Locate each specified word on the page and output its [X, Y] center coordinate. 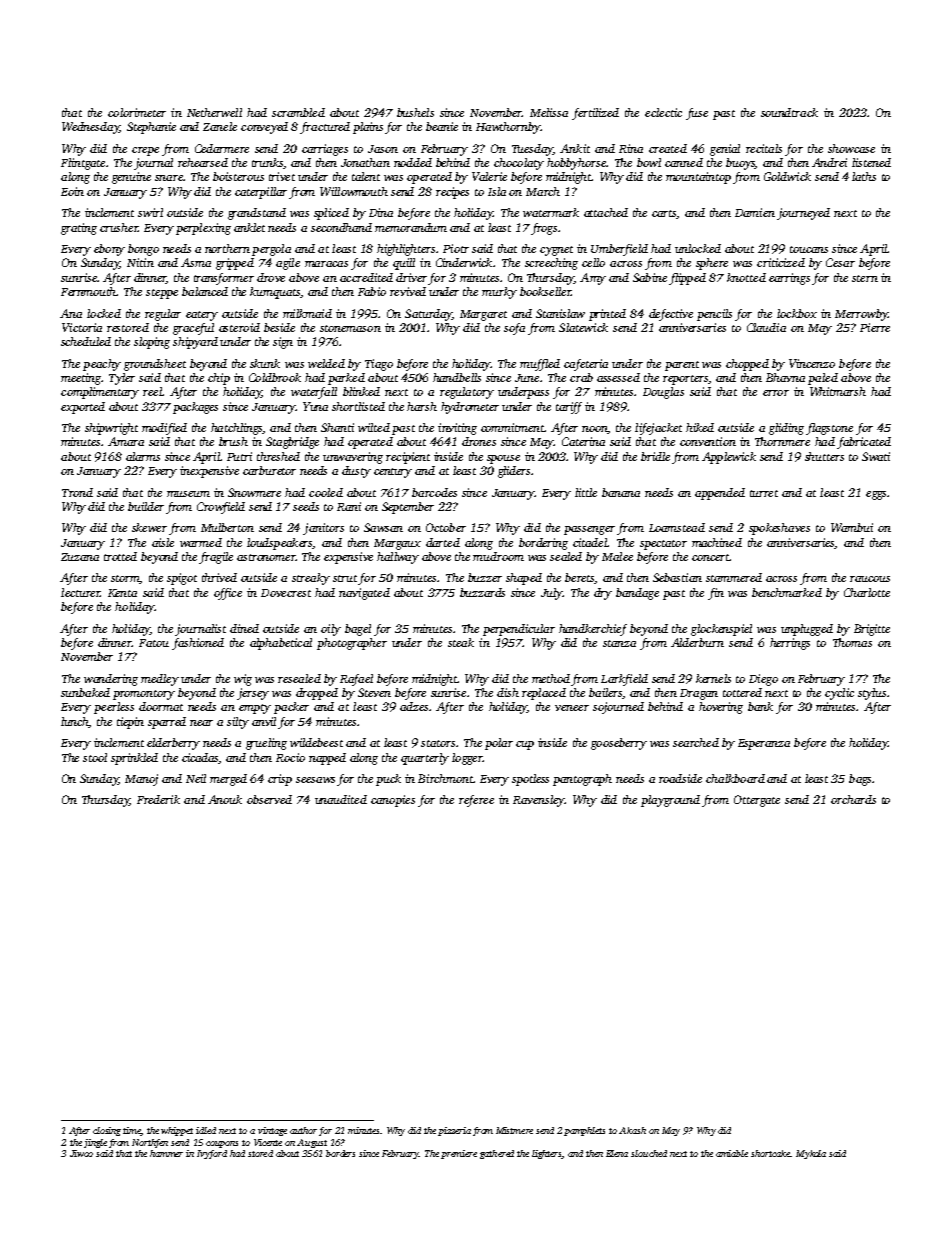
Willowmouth [354, 191]
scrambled [298, 112]
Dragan [699, 694]
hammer [166, 1153]
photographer [352, 644]
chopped [747, 365]
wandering [111, 680]
